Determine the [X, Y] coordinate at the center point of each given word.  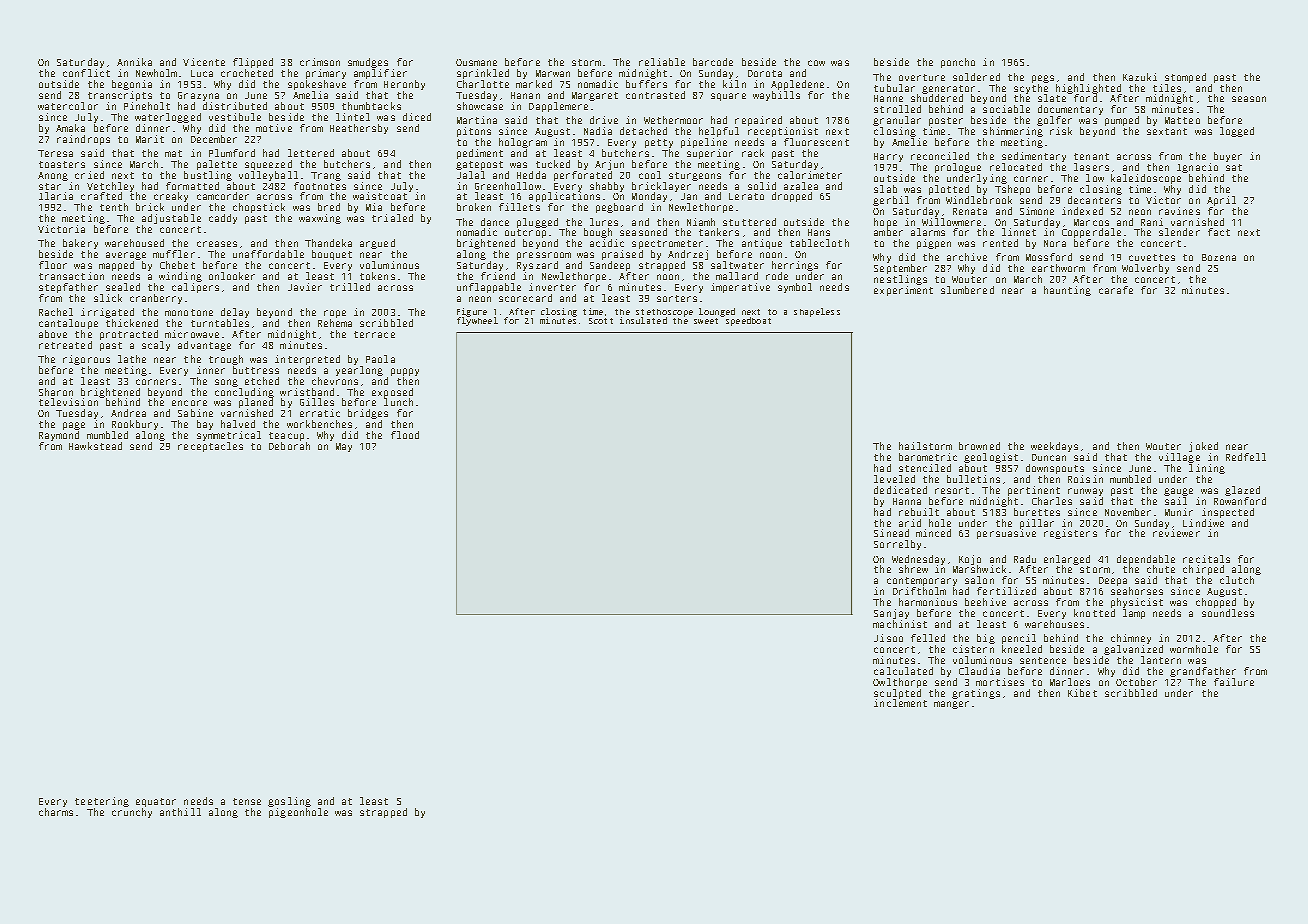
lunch [398, 402]
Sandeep [610, 266]
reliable [662, 62]
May [344, 447]
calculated [903, 671]
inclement [900, 703]
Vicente [204, 62]
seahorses [1137, 591]
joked [1203, 447]
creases [217, 244]
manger [951, 705]
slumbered [967, 290]
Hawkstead [95, 446]
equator [156, 802]
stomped [1185, 78]
